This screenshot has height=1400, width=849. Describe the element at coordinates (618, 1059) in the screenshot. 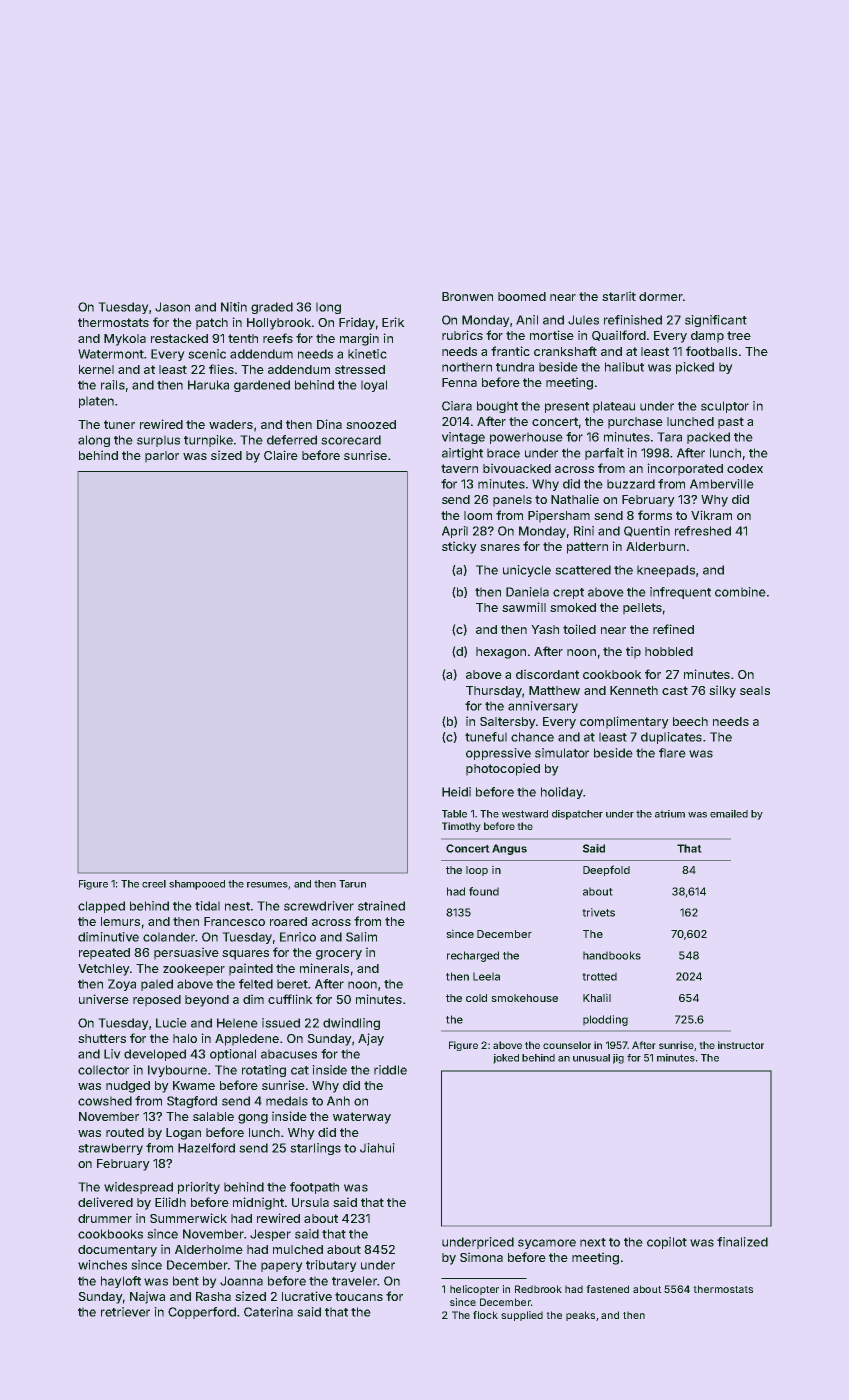

I see `jig` at that location.
